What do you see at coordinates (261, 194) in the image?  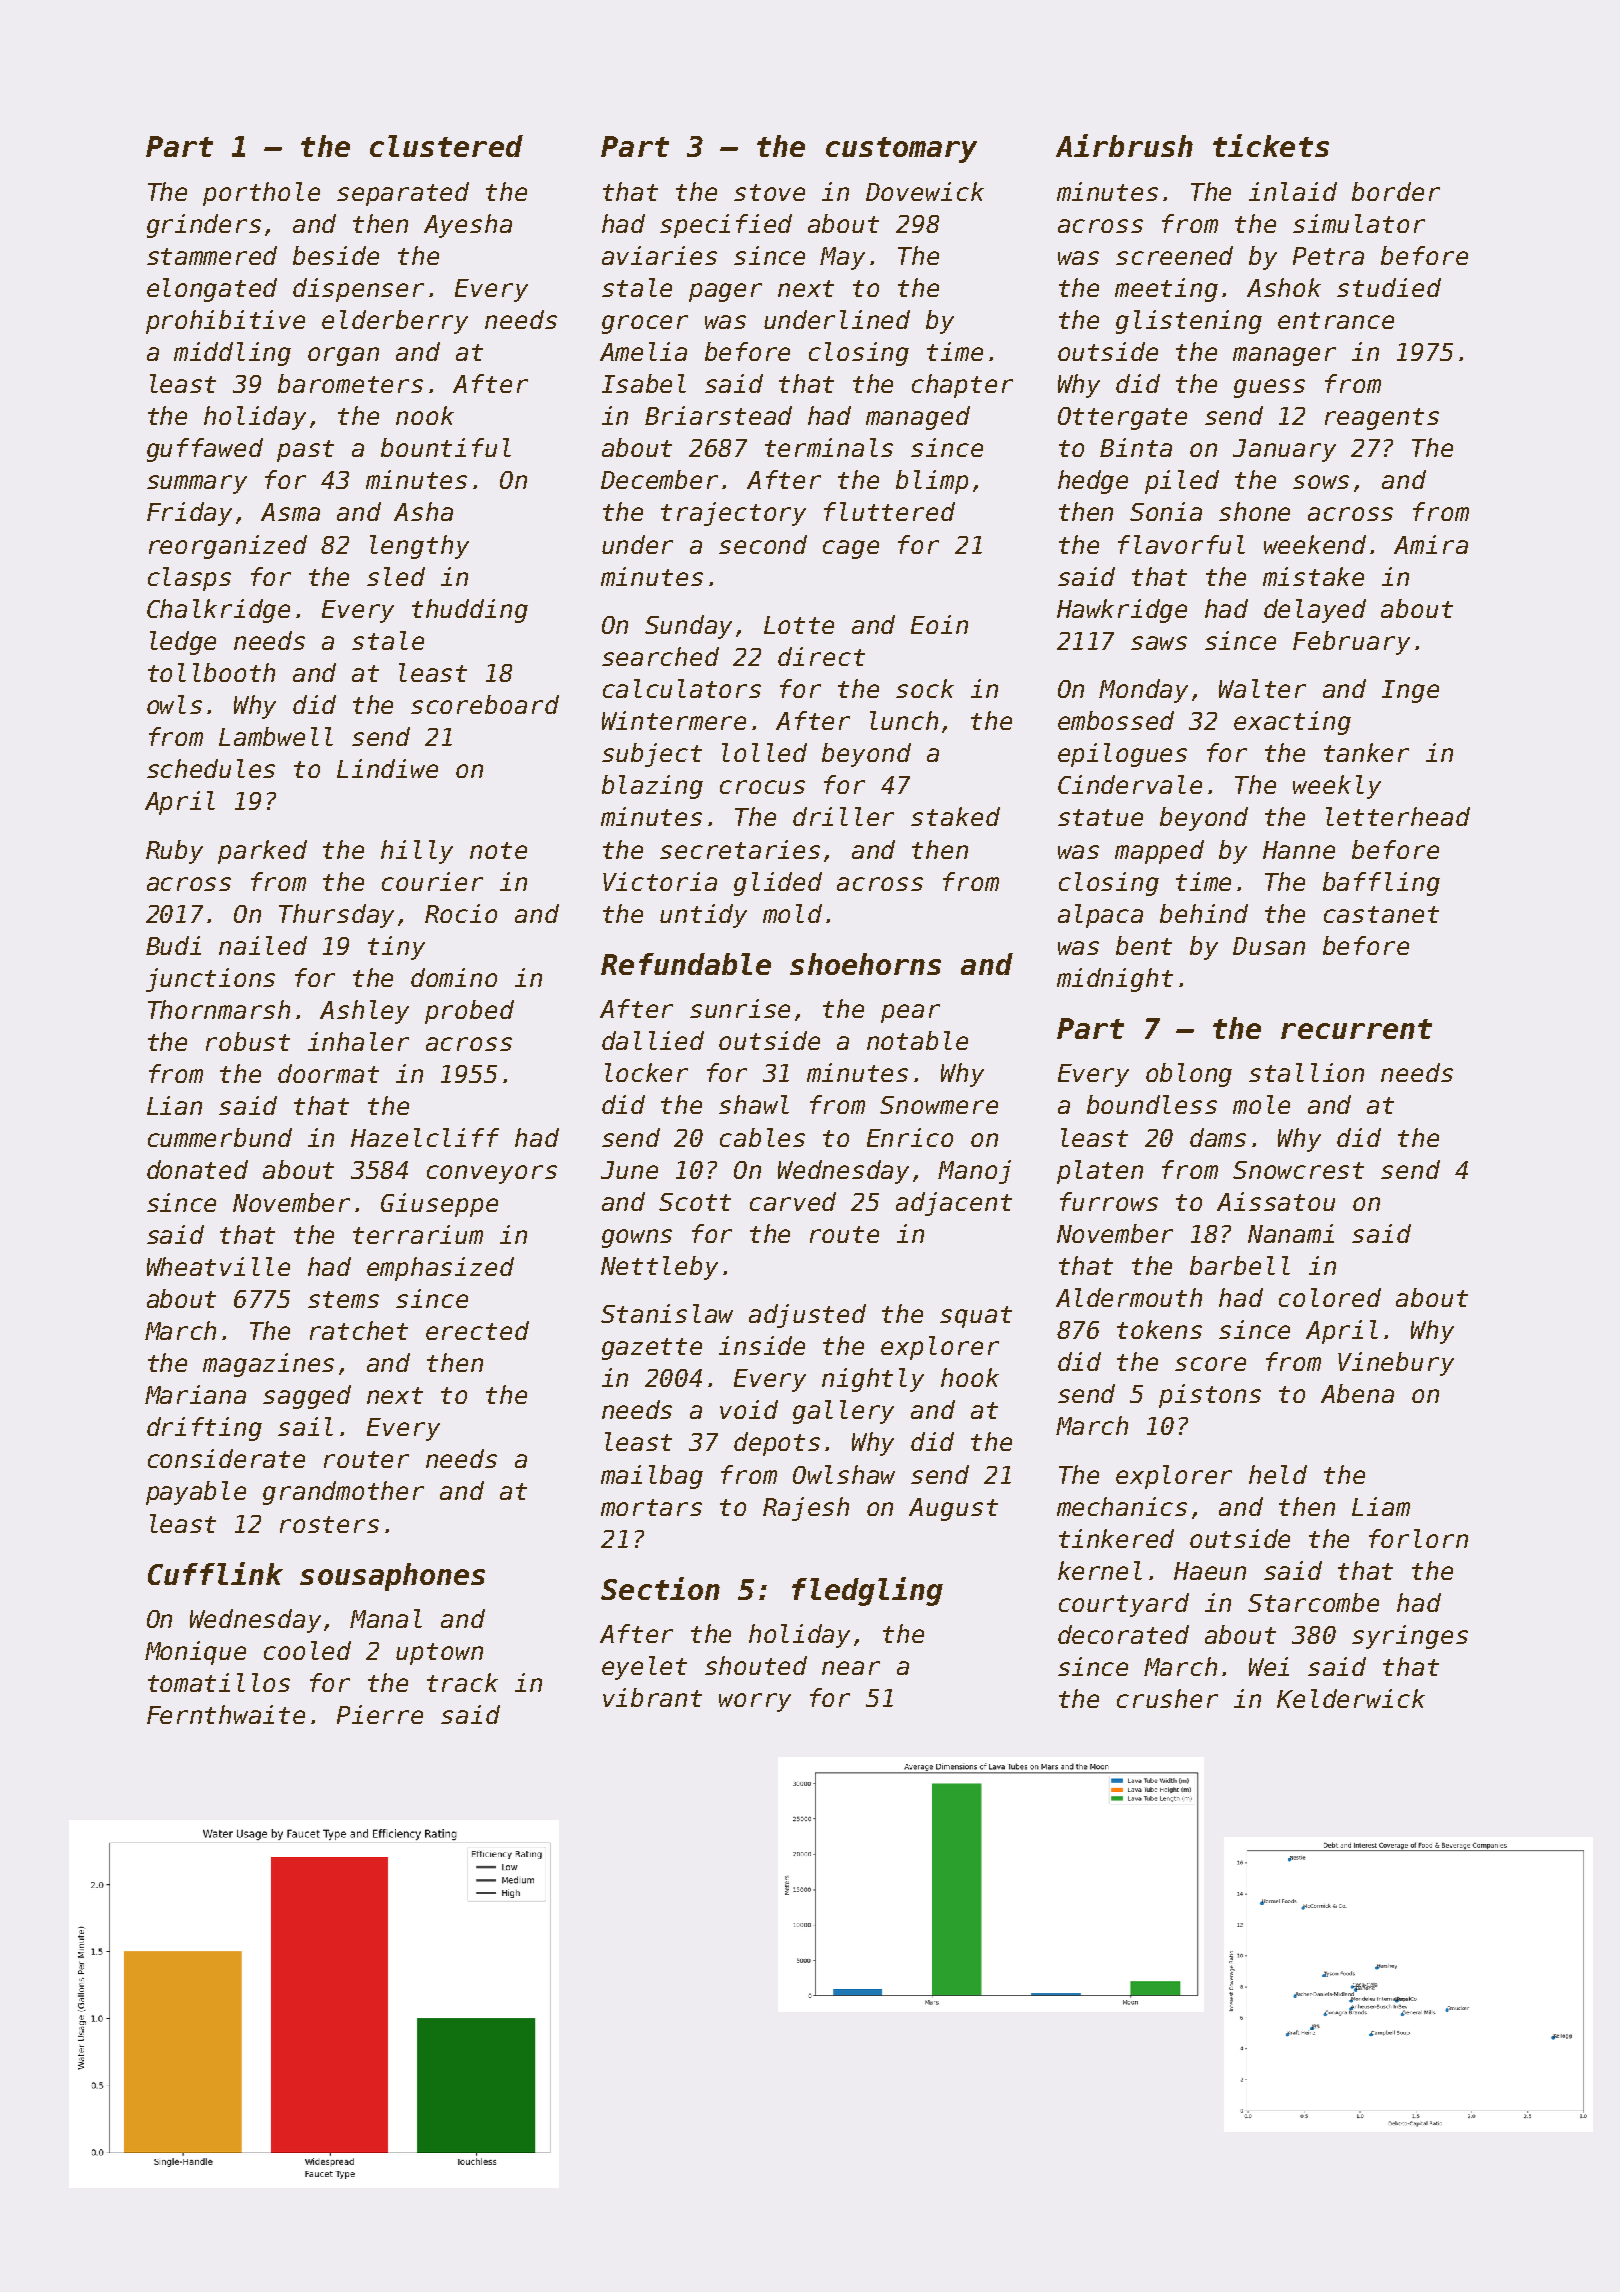 I see `porthole` at bounding box center [261, 194].
